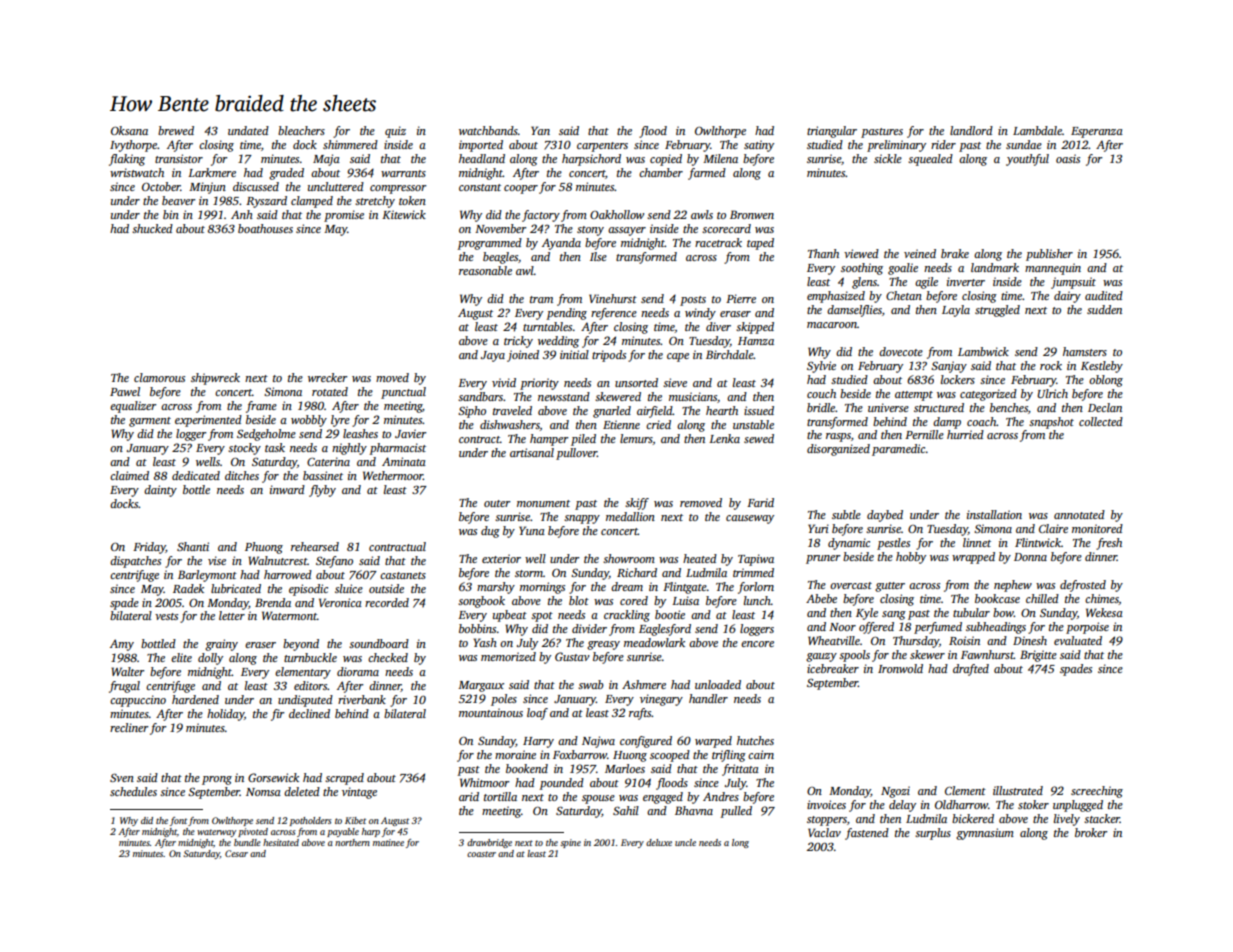 The width and height of the page is (1233, 952). Describe the element at coordinates (678, 357) in the page. I see `cape` at that location.
